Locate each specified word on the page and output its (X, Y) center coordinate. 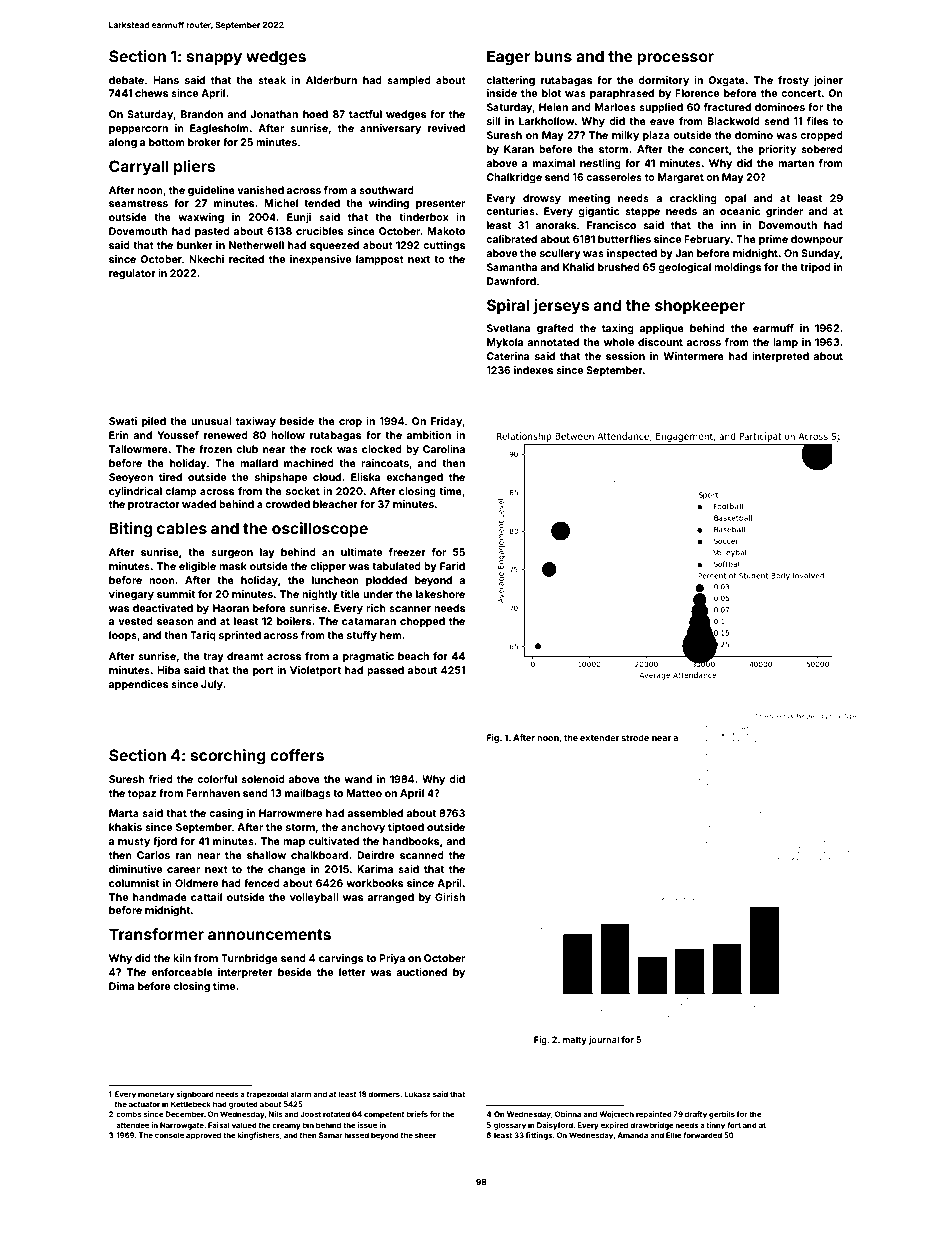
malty (575, 1040)
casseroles (614, 177)
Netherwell (256, 245)
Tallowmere (138, 449)
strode (635, 737)
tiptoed (406, 828)
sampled (409, 81)
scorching (228, 757)
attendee (132, 1125)
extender (599, 737)
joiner (828, 81)
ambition (429, 435)
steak (272, 80)
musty (134, 842)
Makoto (446, 231)
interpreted (780, 357)
